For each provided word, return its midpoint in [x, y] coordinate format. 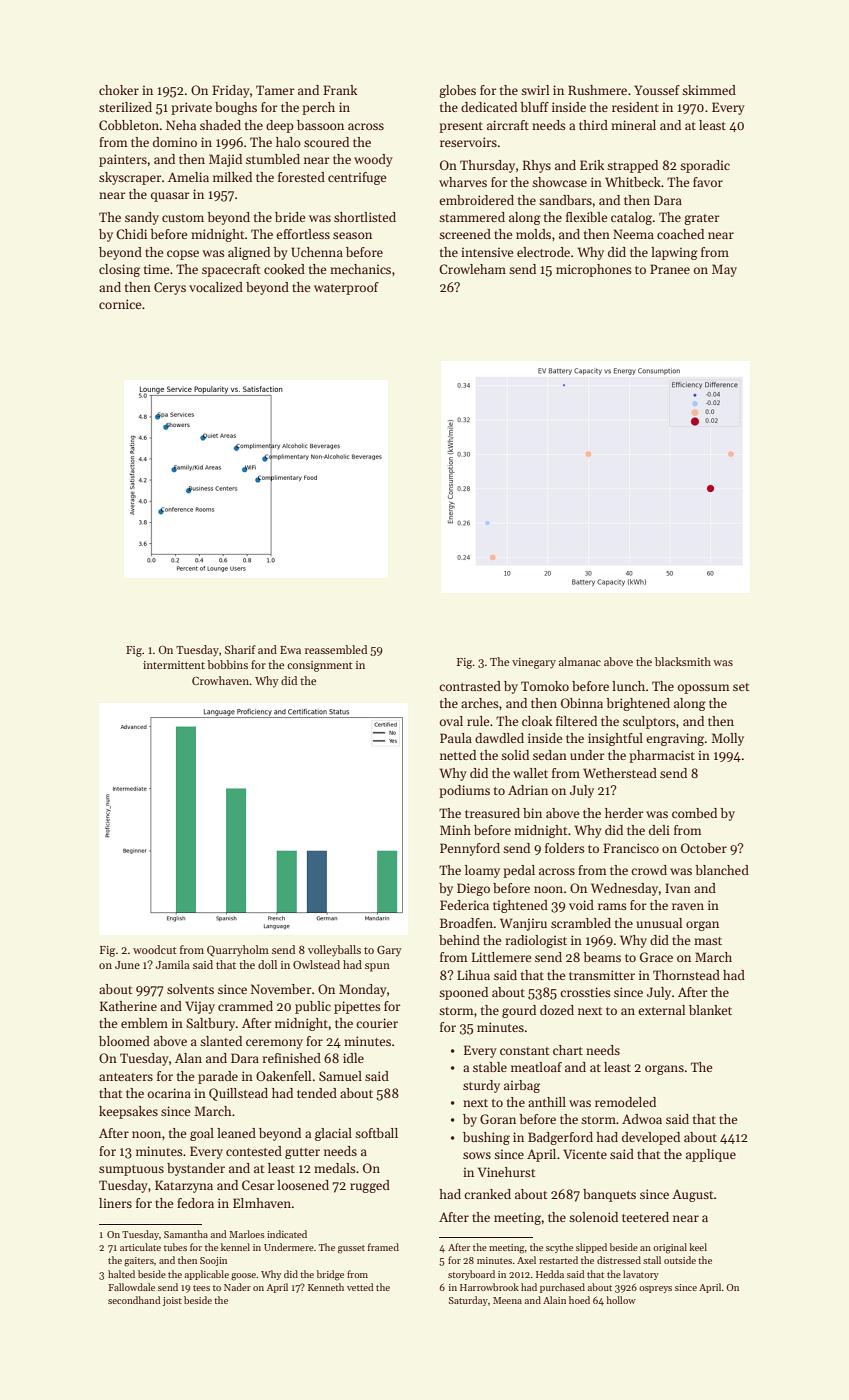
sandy [142, 218]
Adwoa [642, 1119]
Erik [592, 165]
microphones [594, 270]
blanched [722, 870]
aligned [249, 253]
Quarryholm [238, 951]
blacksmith [683, 661]
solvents [190, 989]
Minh [455, 830]
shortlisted [365, 217]
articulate [140, 1247]
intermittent [174, 665]
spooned [463, 993]
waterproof [346, 288]
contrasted [470, 686]
